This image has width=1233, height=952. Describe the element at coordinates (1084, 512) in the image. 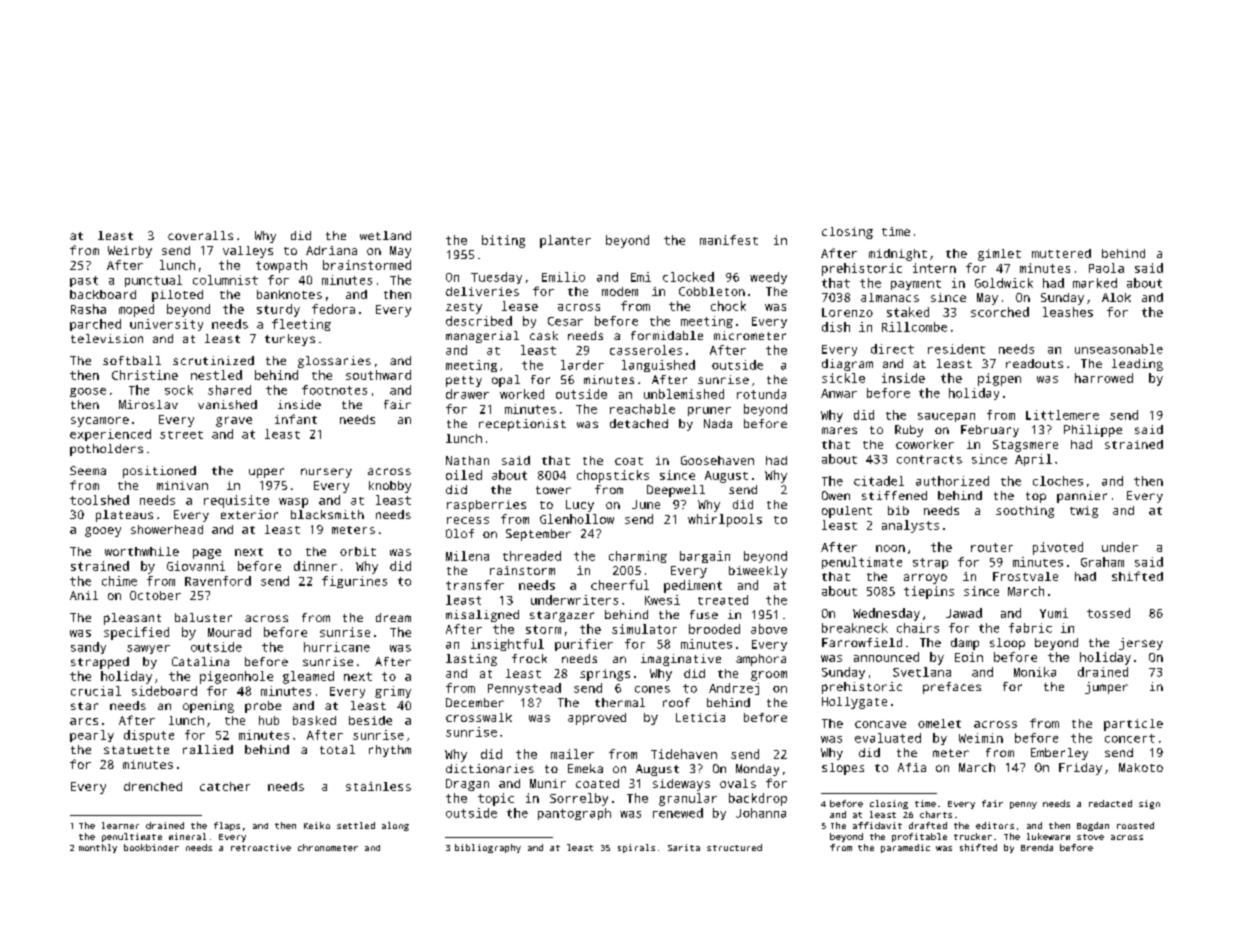

I see `twig` at that location.
